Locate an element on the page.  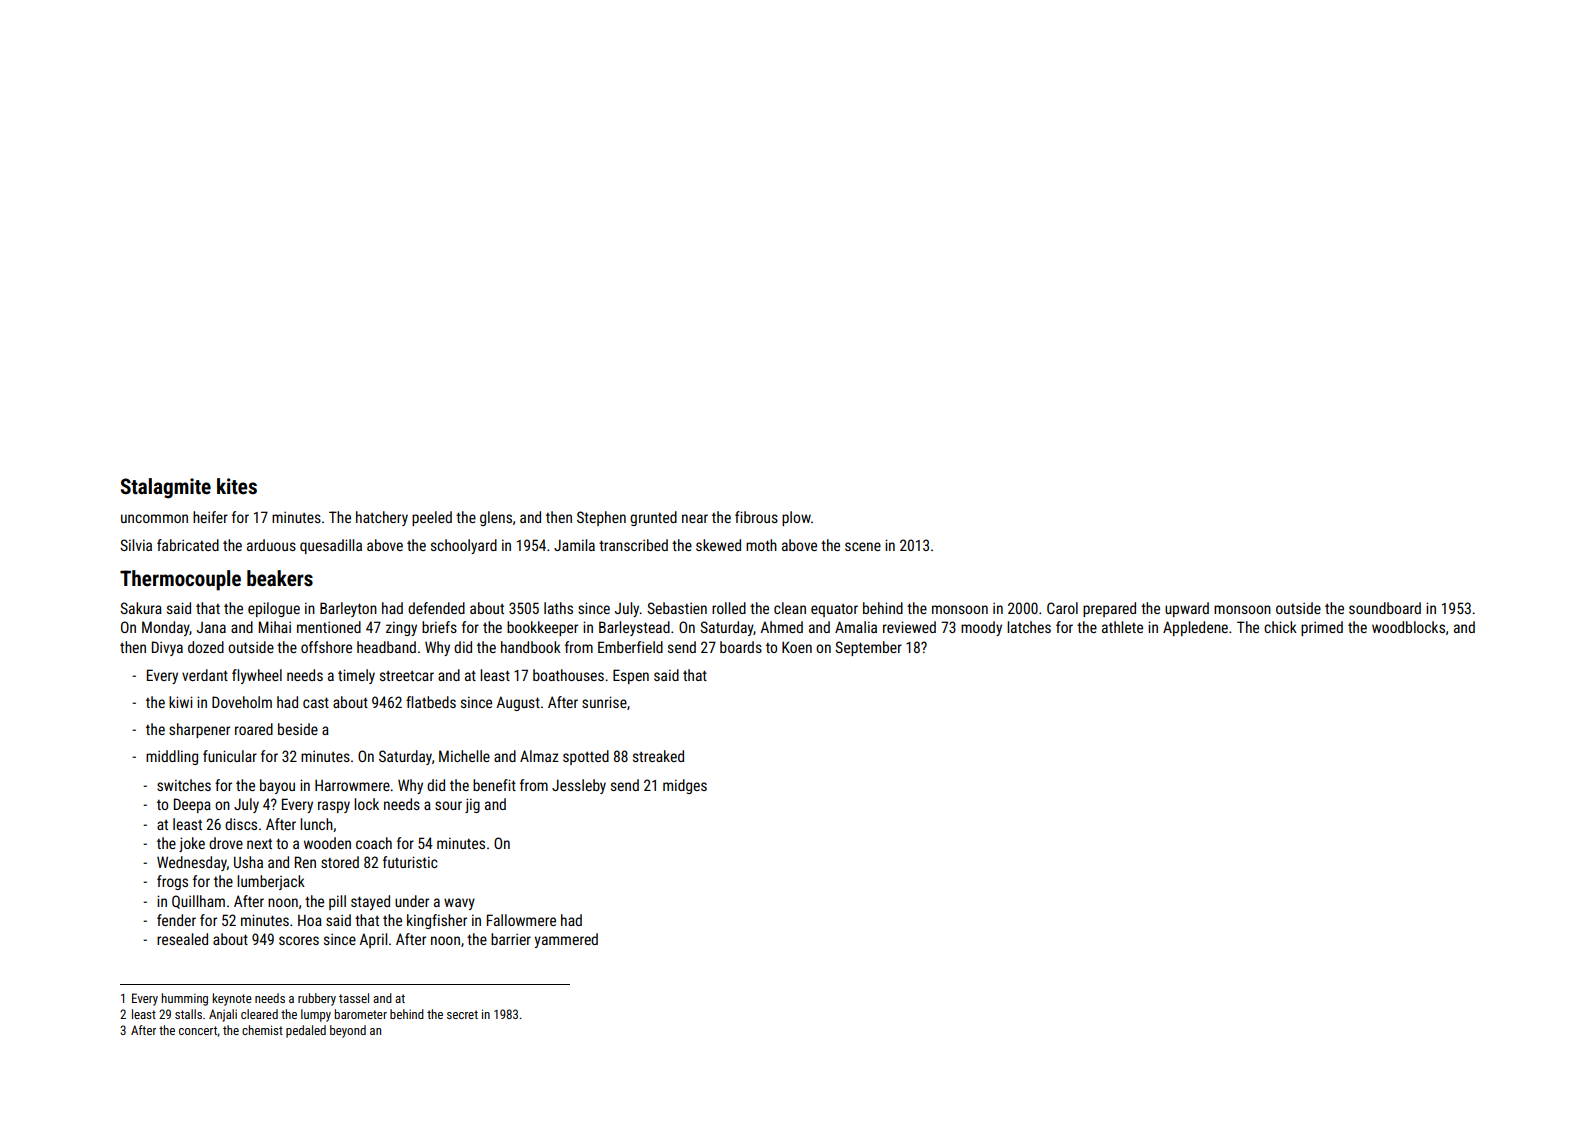
secret is located at coordinates (462, 1014).
